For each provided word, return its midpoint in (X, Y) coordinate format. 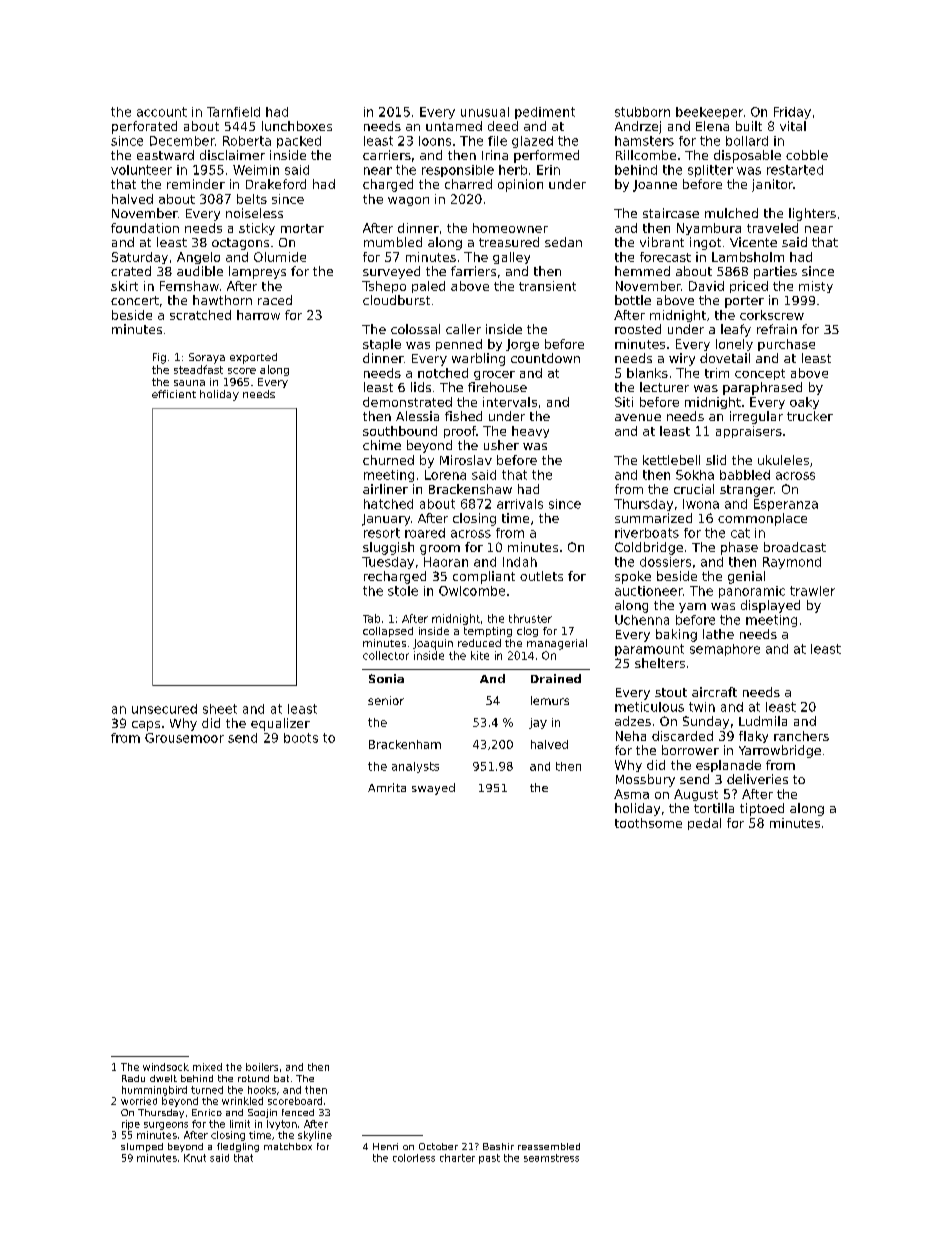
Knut (195, 1158)
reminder (196, 184)
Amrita (387, 787)
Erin (548, 170)
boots (301, 738)
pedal (704, 824)
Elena (712, 126)
